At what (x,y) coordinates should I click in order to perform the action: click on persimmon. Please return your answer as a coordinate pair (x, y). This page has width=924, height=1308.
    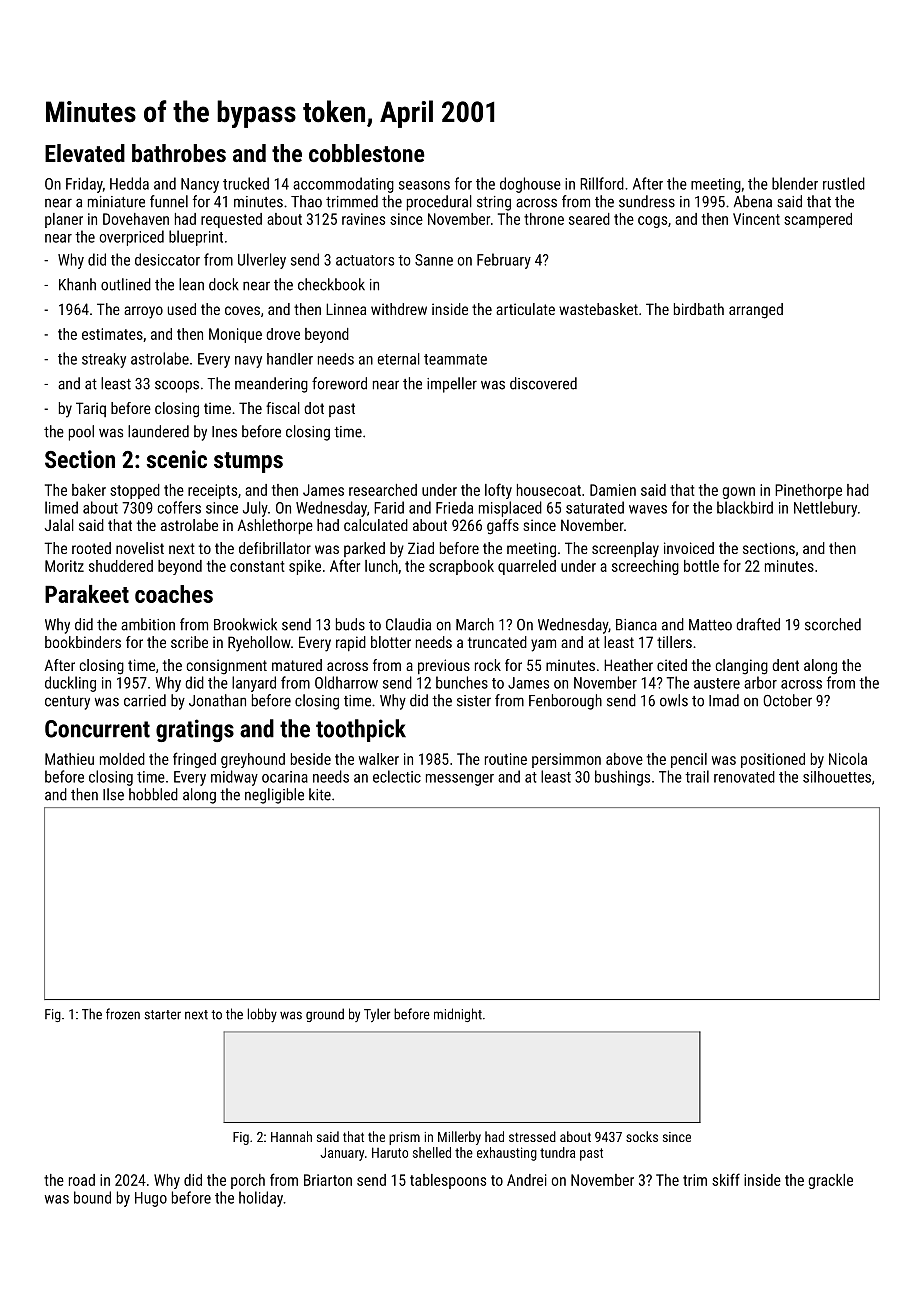
    Looking at the image, I should click on (566, 760).
